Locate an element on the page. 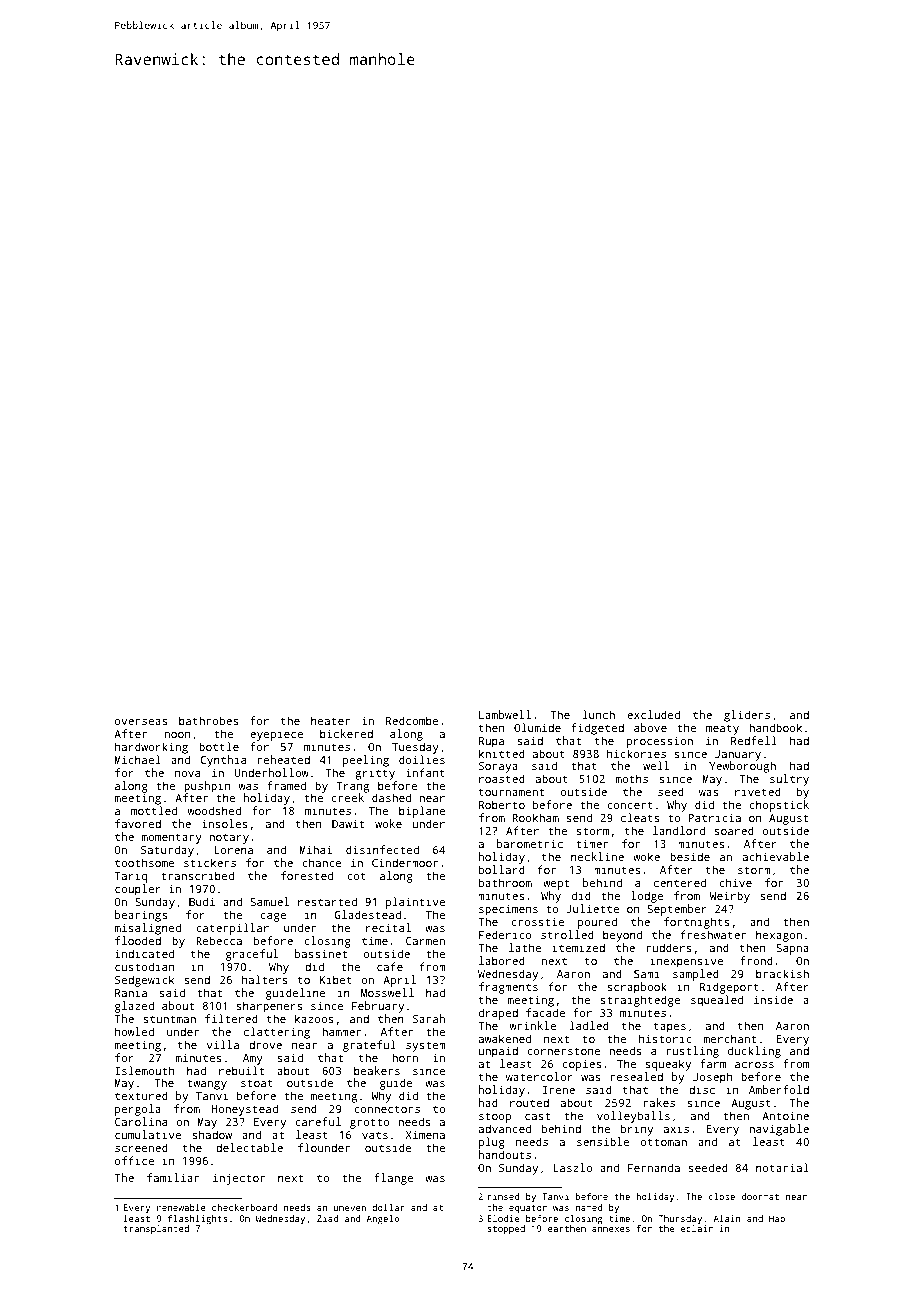 Image resolution: width=924 pixels, height=1308 pixels. connectors is located at coordinates (387, 1109).
